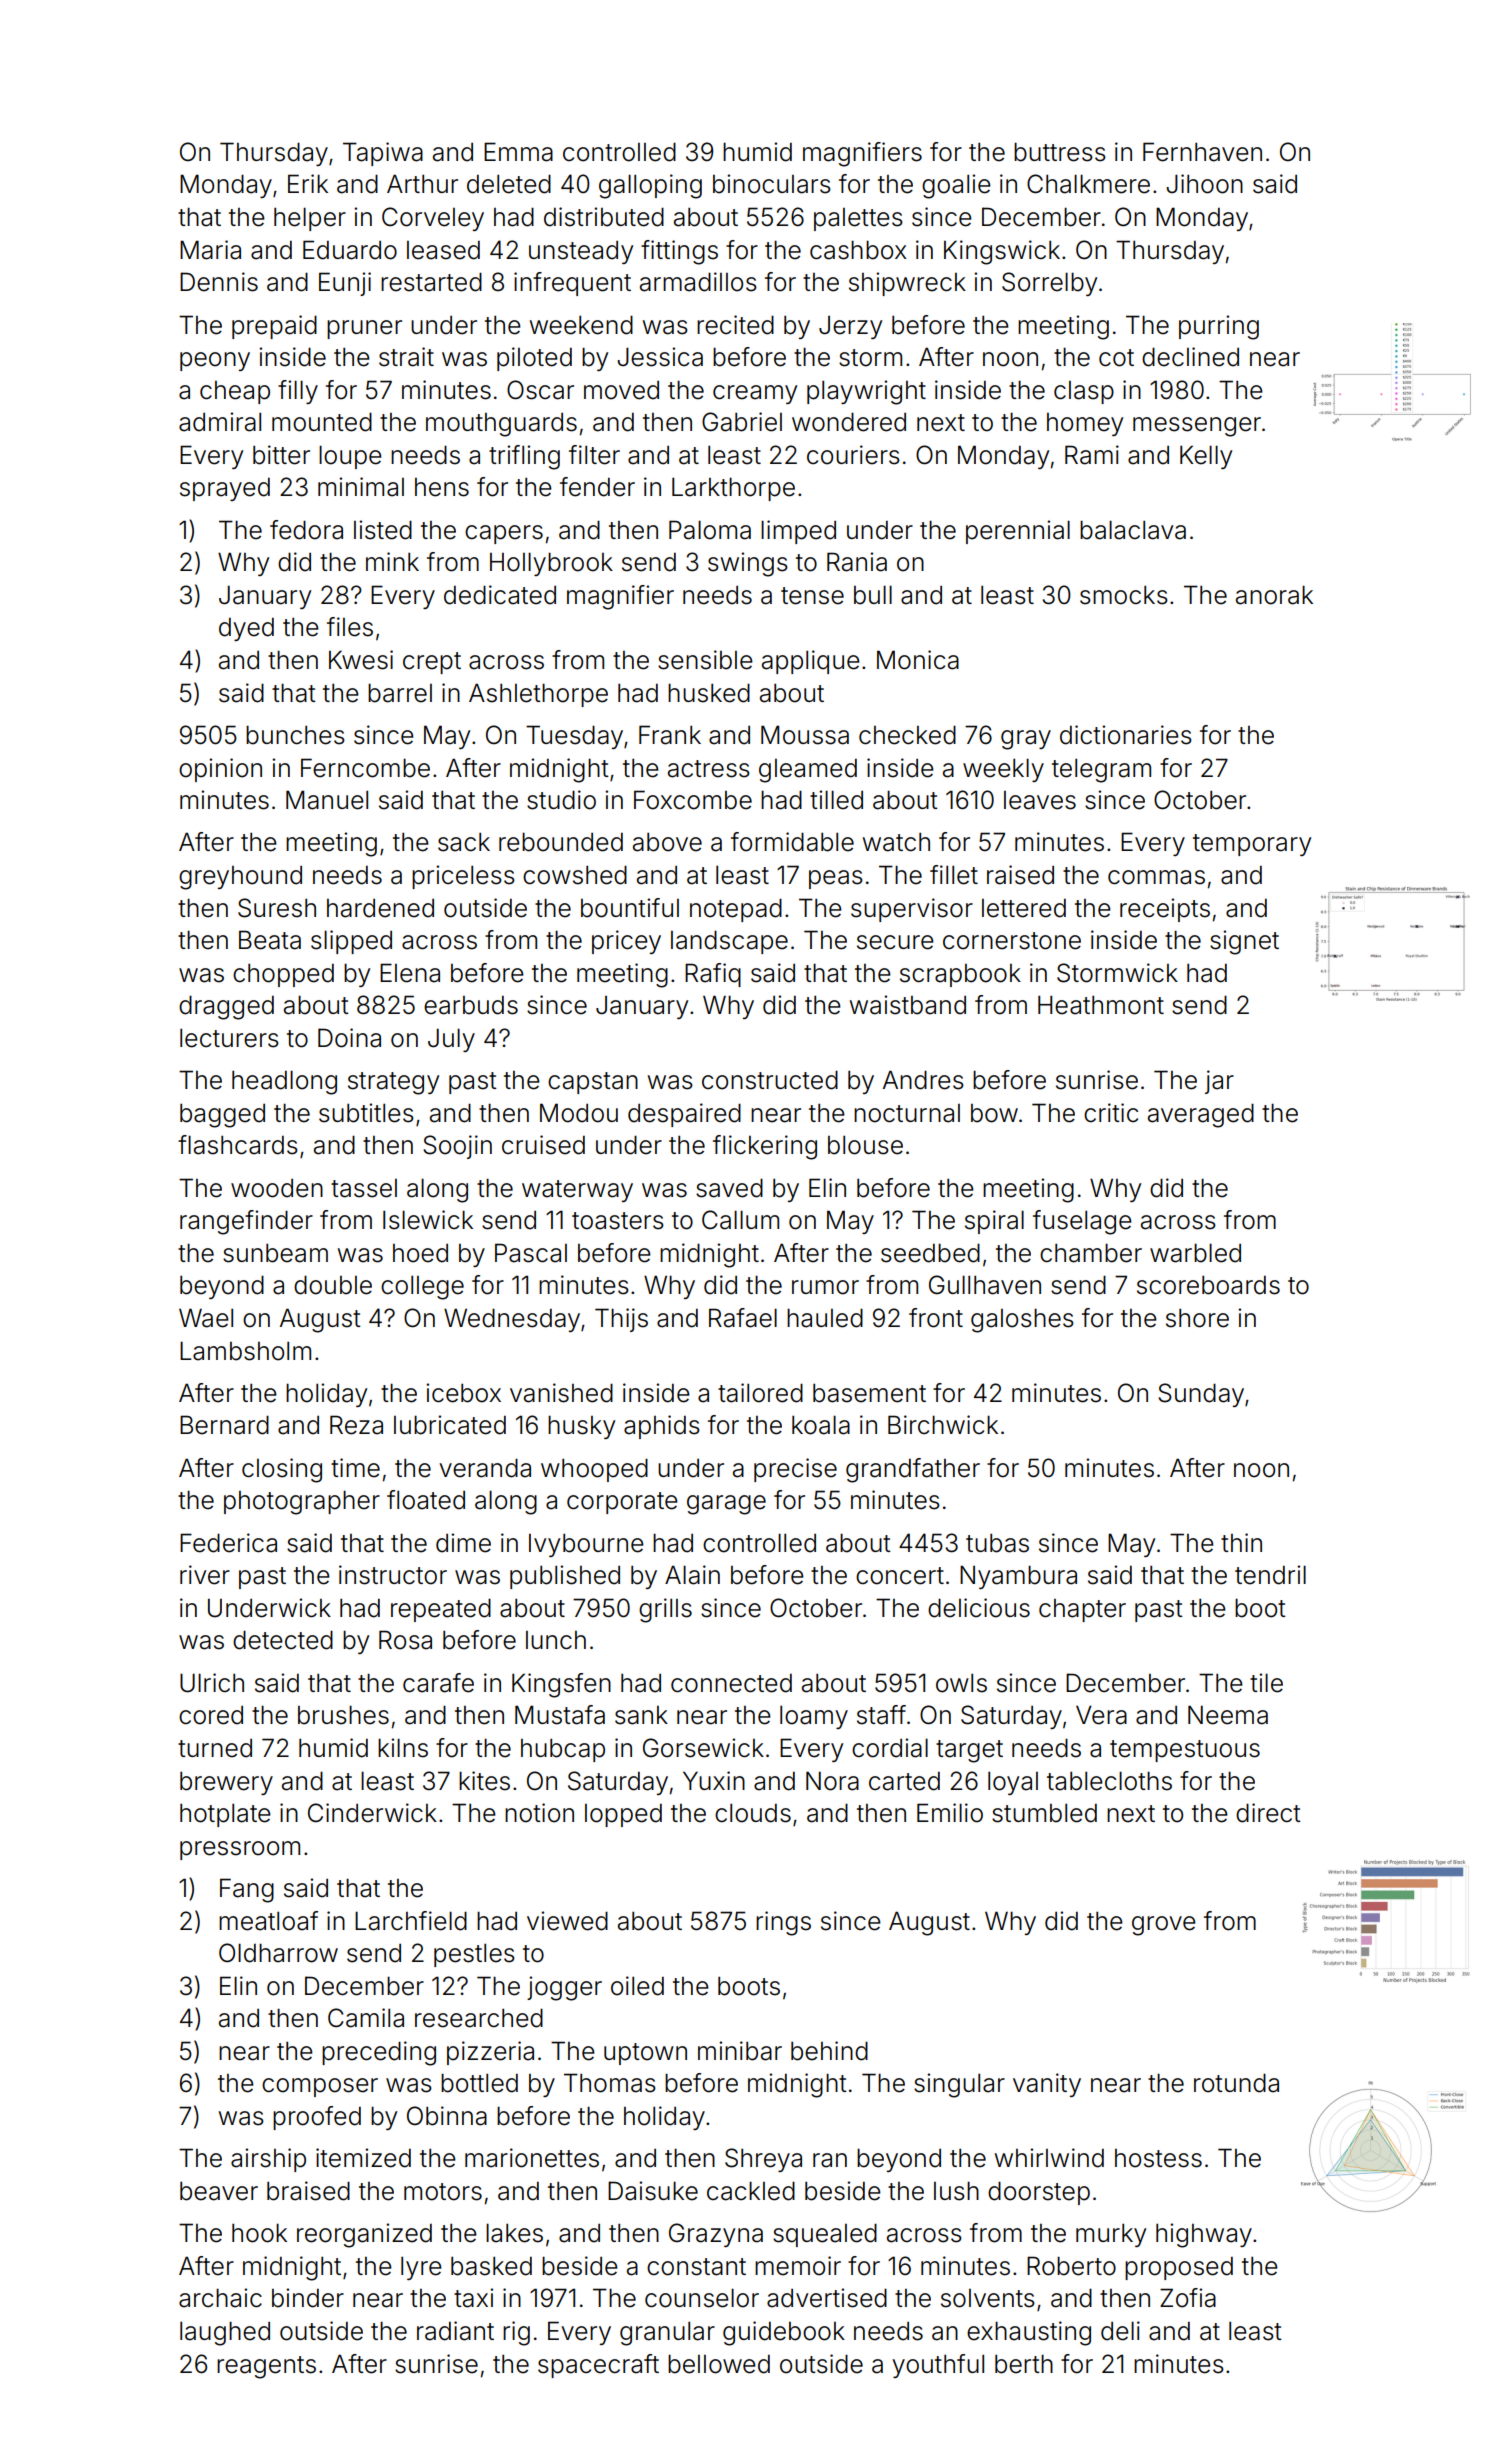  What do you see at coordinates (432, 663) in the screenshot?
I see `crept` at bounding box center [432, 663].
